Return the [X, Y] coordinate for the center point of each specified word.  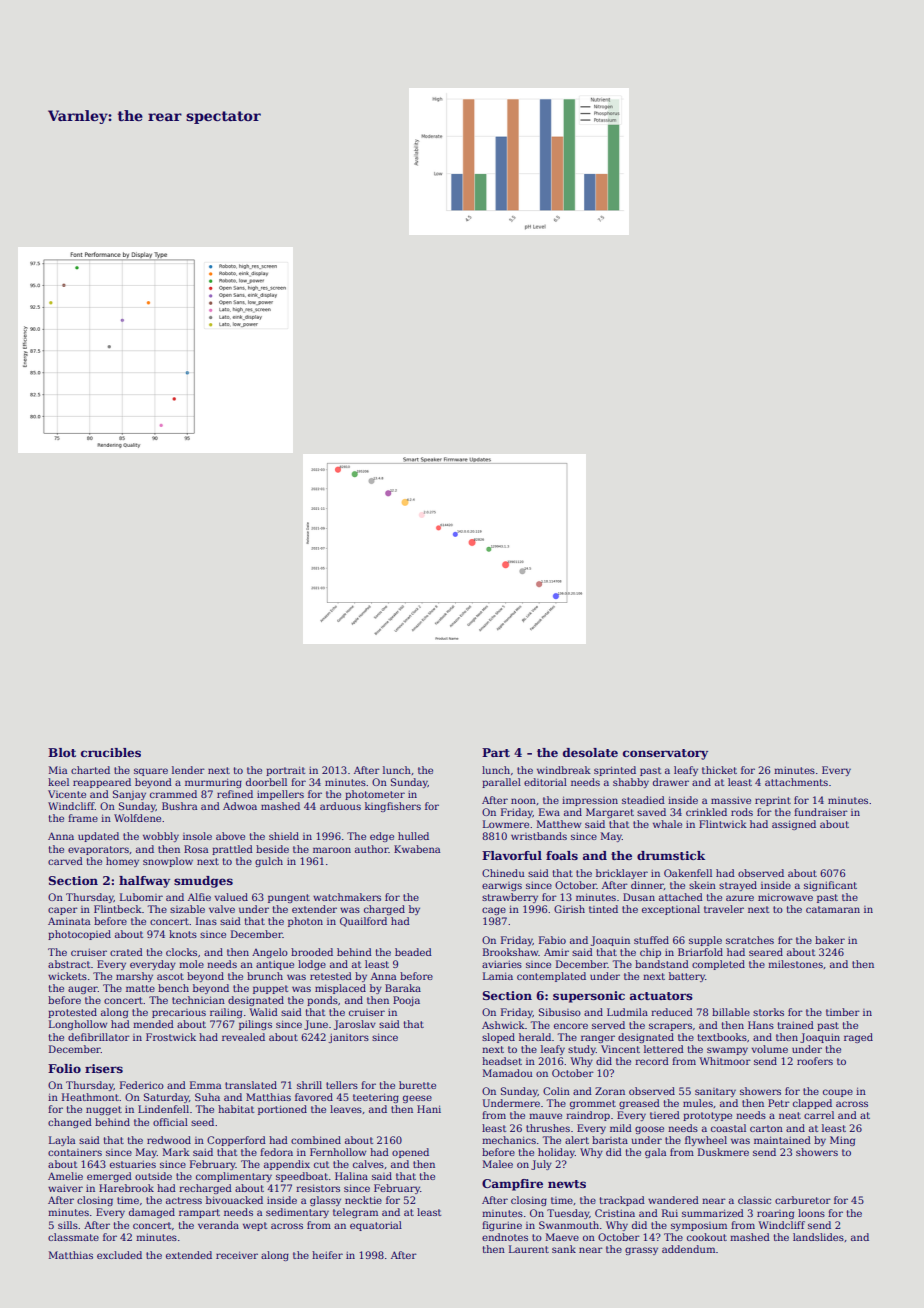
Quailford [363, 922]
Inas [206, 921]
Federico [142, 1085]
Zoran [610, 1091]
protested [72, 1013]
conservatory [665, 754]
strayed [738, 886]
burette [417, 1085]
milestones [795, 964]
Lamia [498, 976]
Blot [62, 752]
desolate [590, 752]
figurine [502, 1226]
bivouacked [234, 1200]
